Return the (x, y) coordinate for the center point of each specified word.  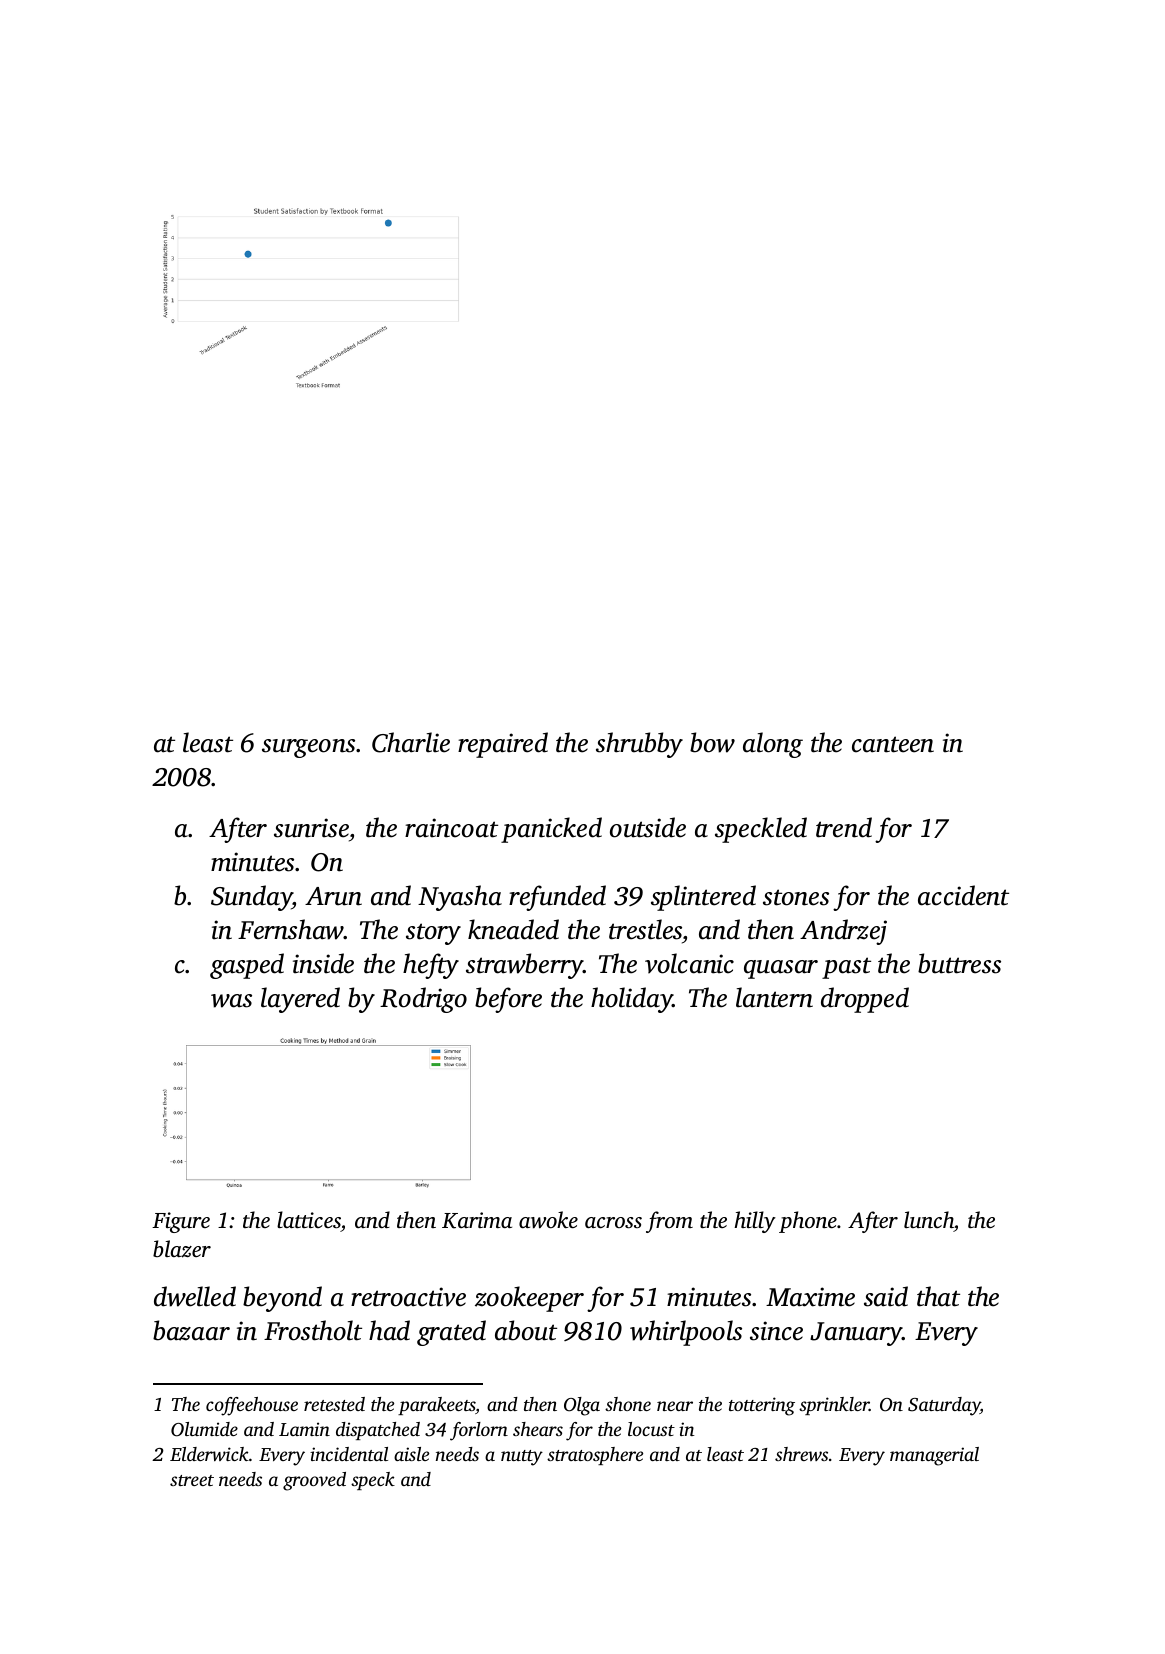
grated (451, 1333)
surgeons (308, 748)
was (231, 1001)
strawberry (524, 966)
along (773, 745)
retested (334, 1404)
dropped (865, 1000)
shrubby (639, 745)
